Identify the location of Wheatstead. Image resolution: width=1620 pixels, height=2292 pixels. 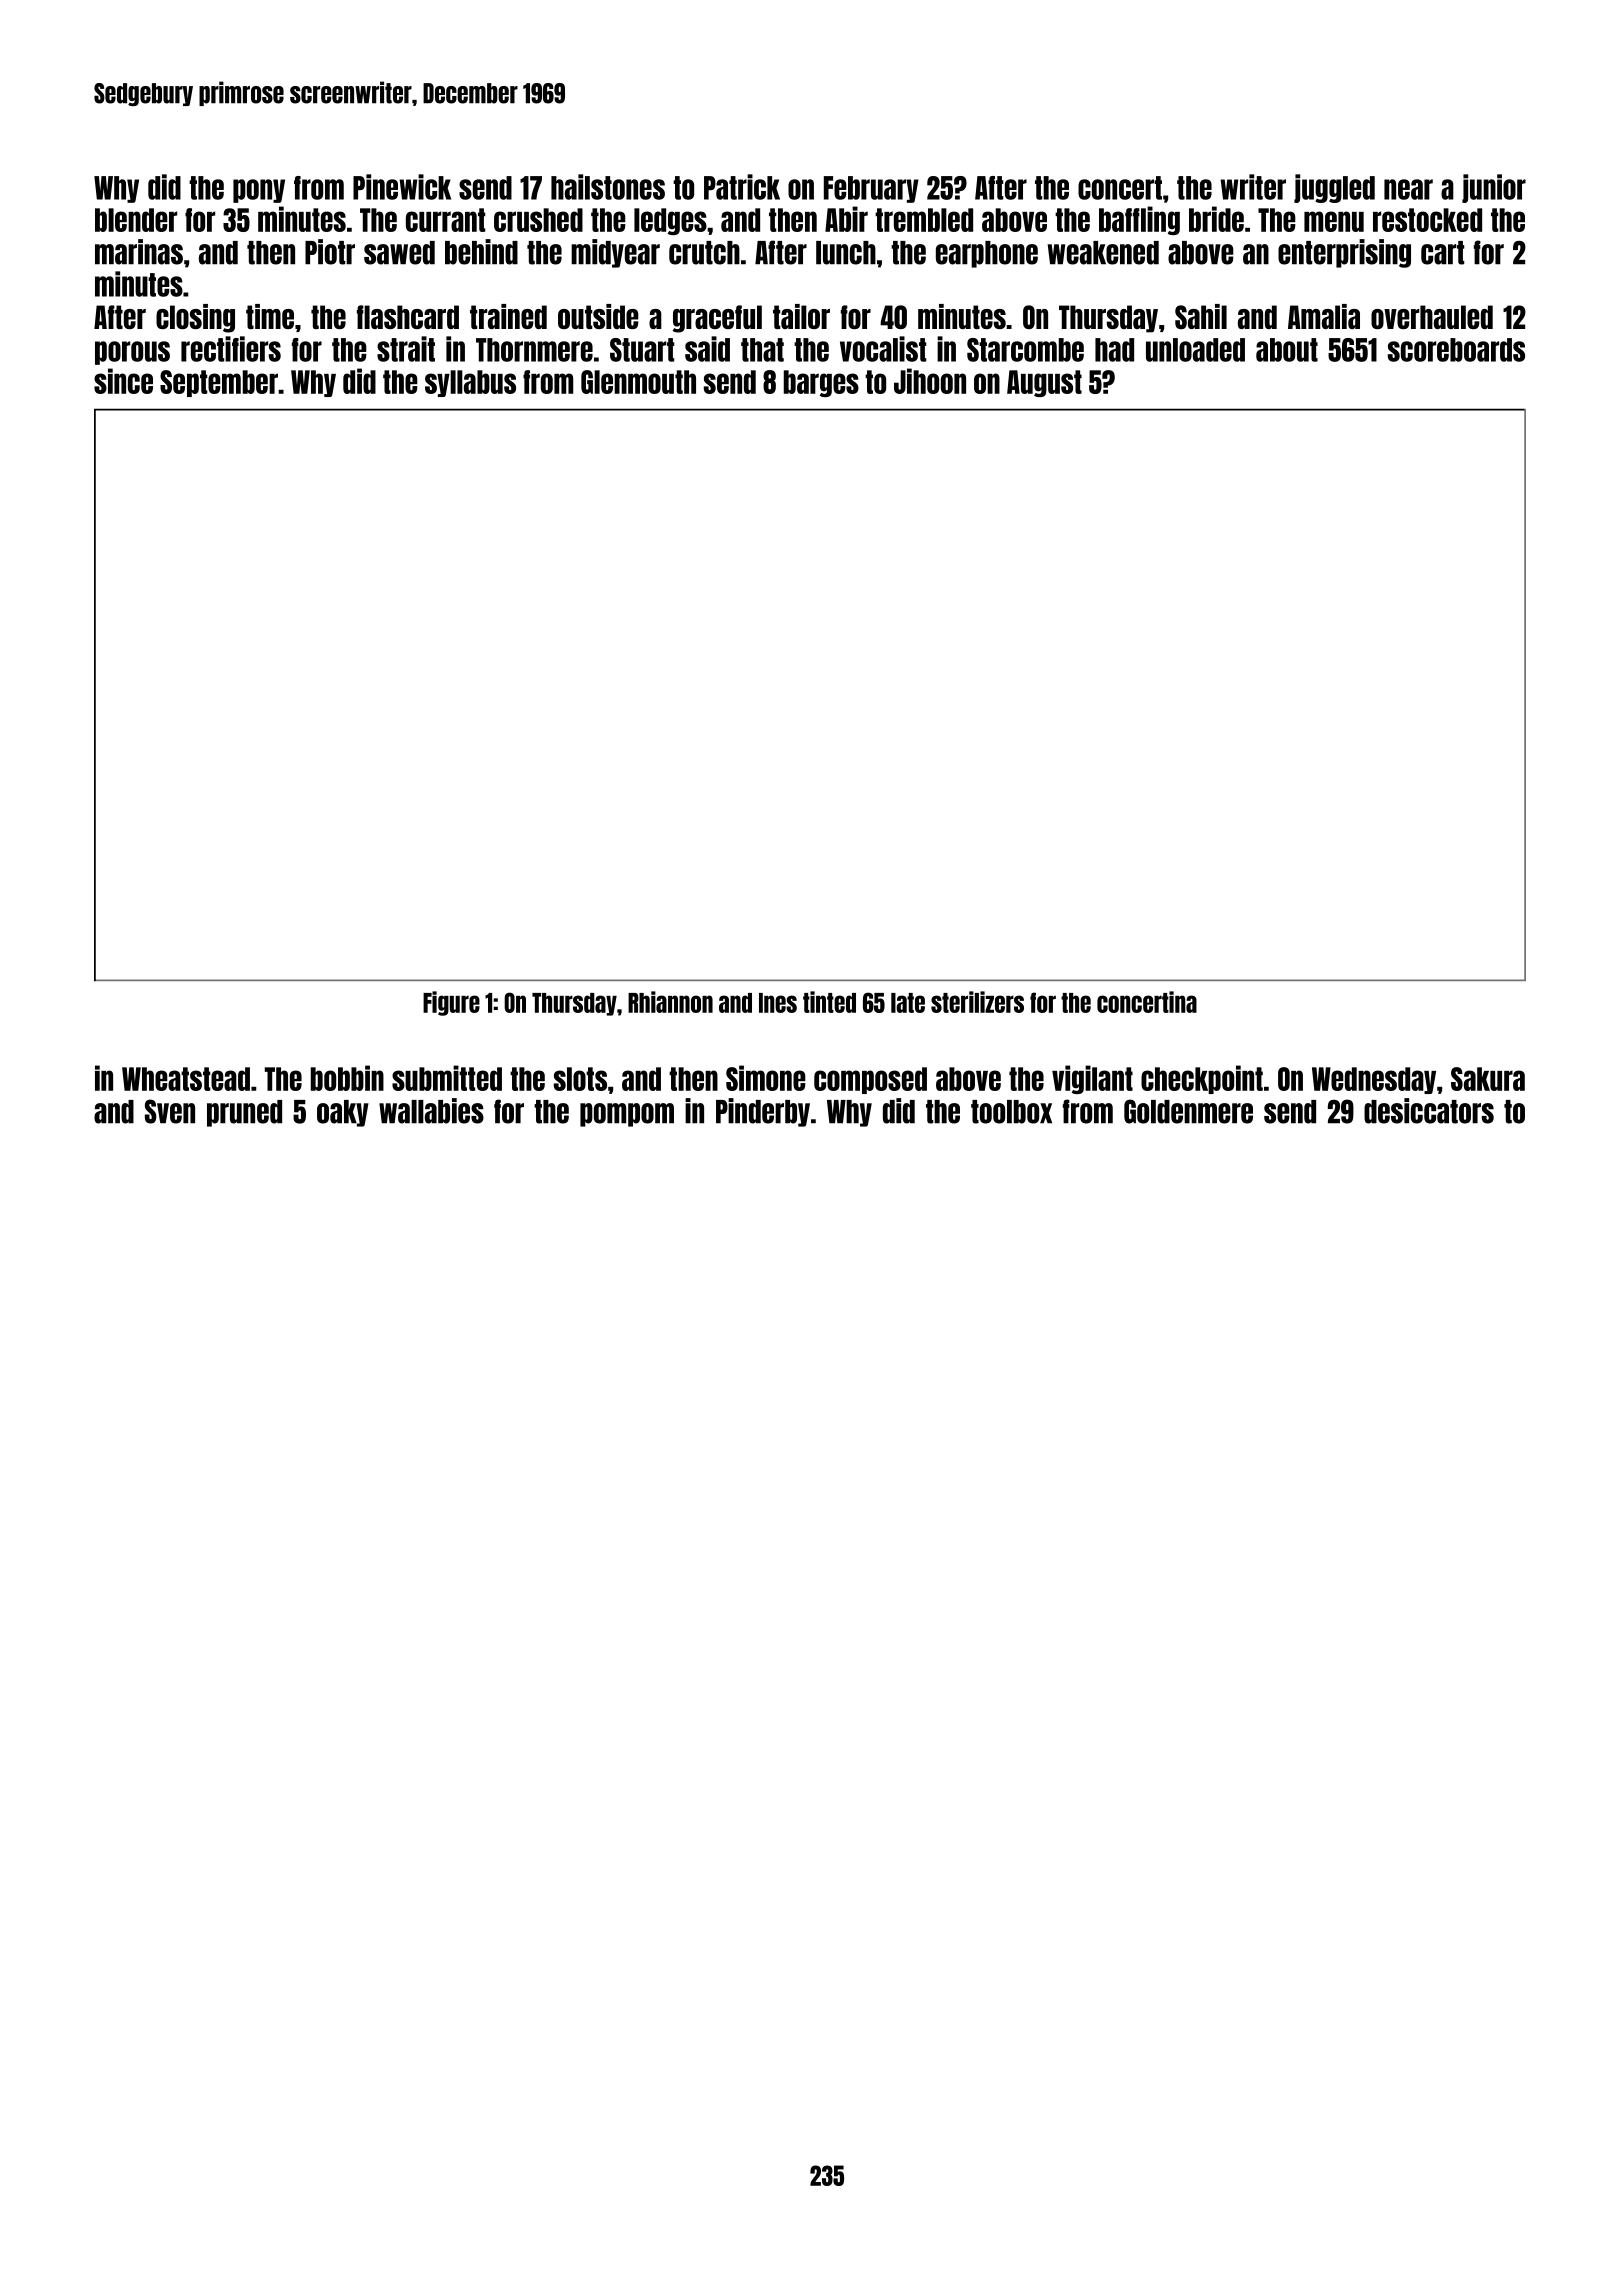
(186, 1079).
